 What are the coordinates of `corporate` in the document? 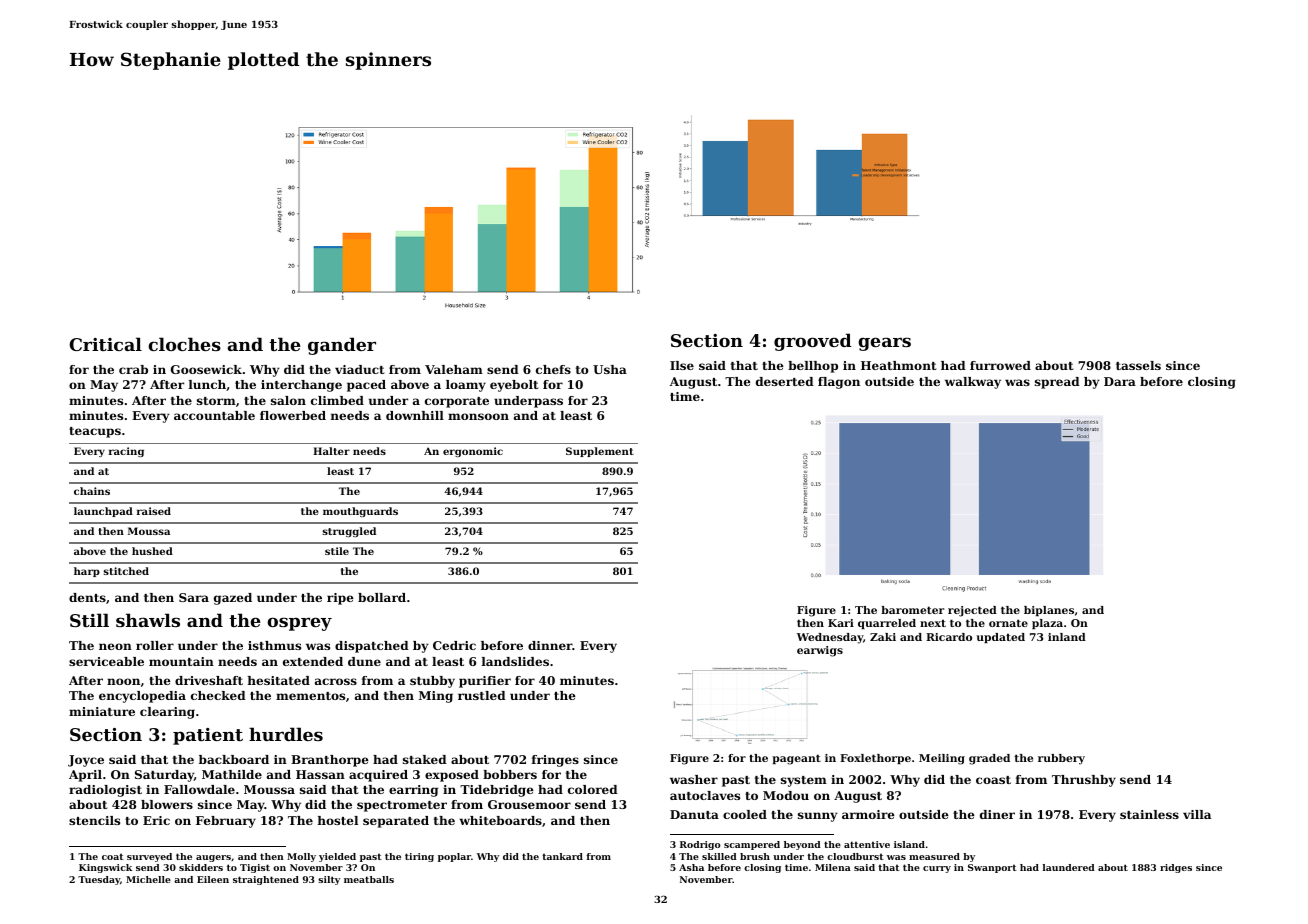 It's located at (457, 402).
